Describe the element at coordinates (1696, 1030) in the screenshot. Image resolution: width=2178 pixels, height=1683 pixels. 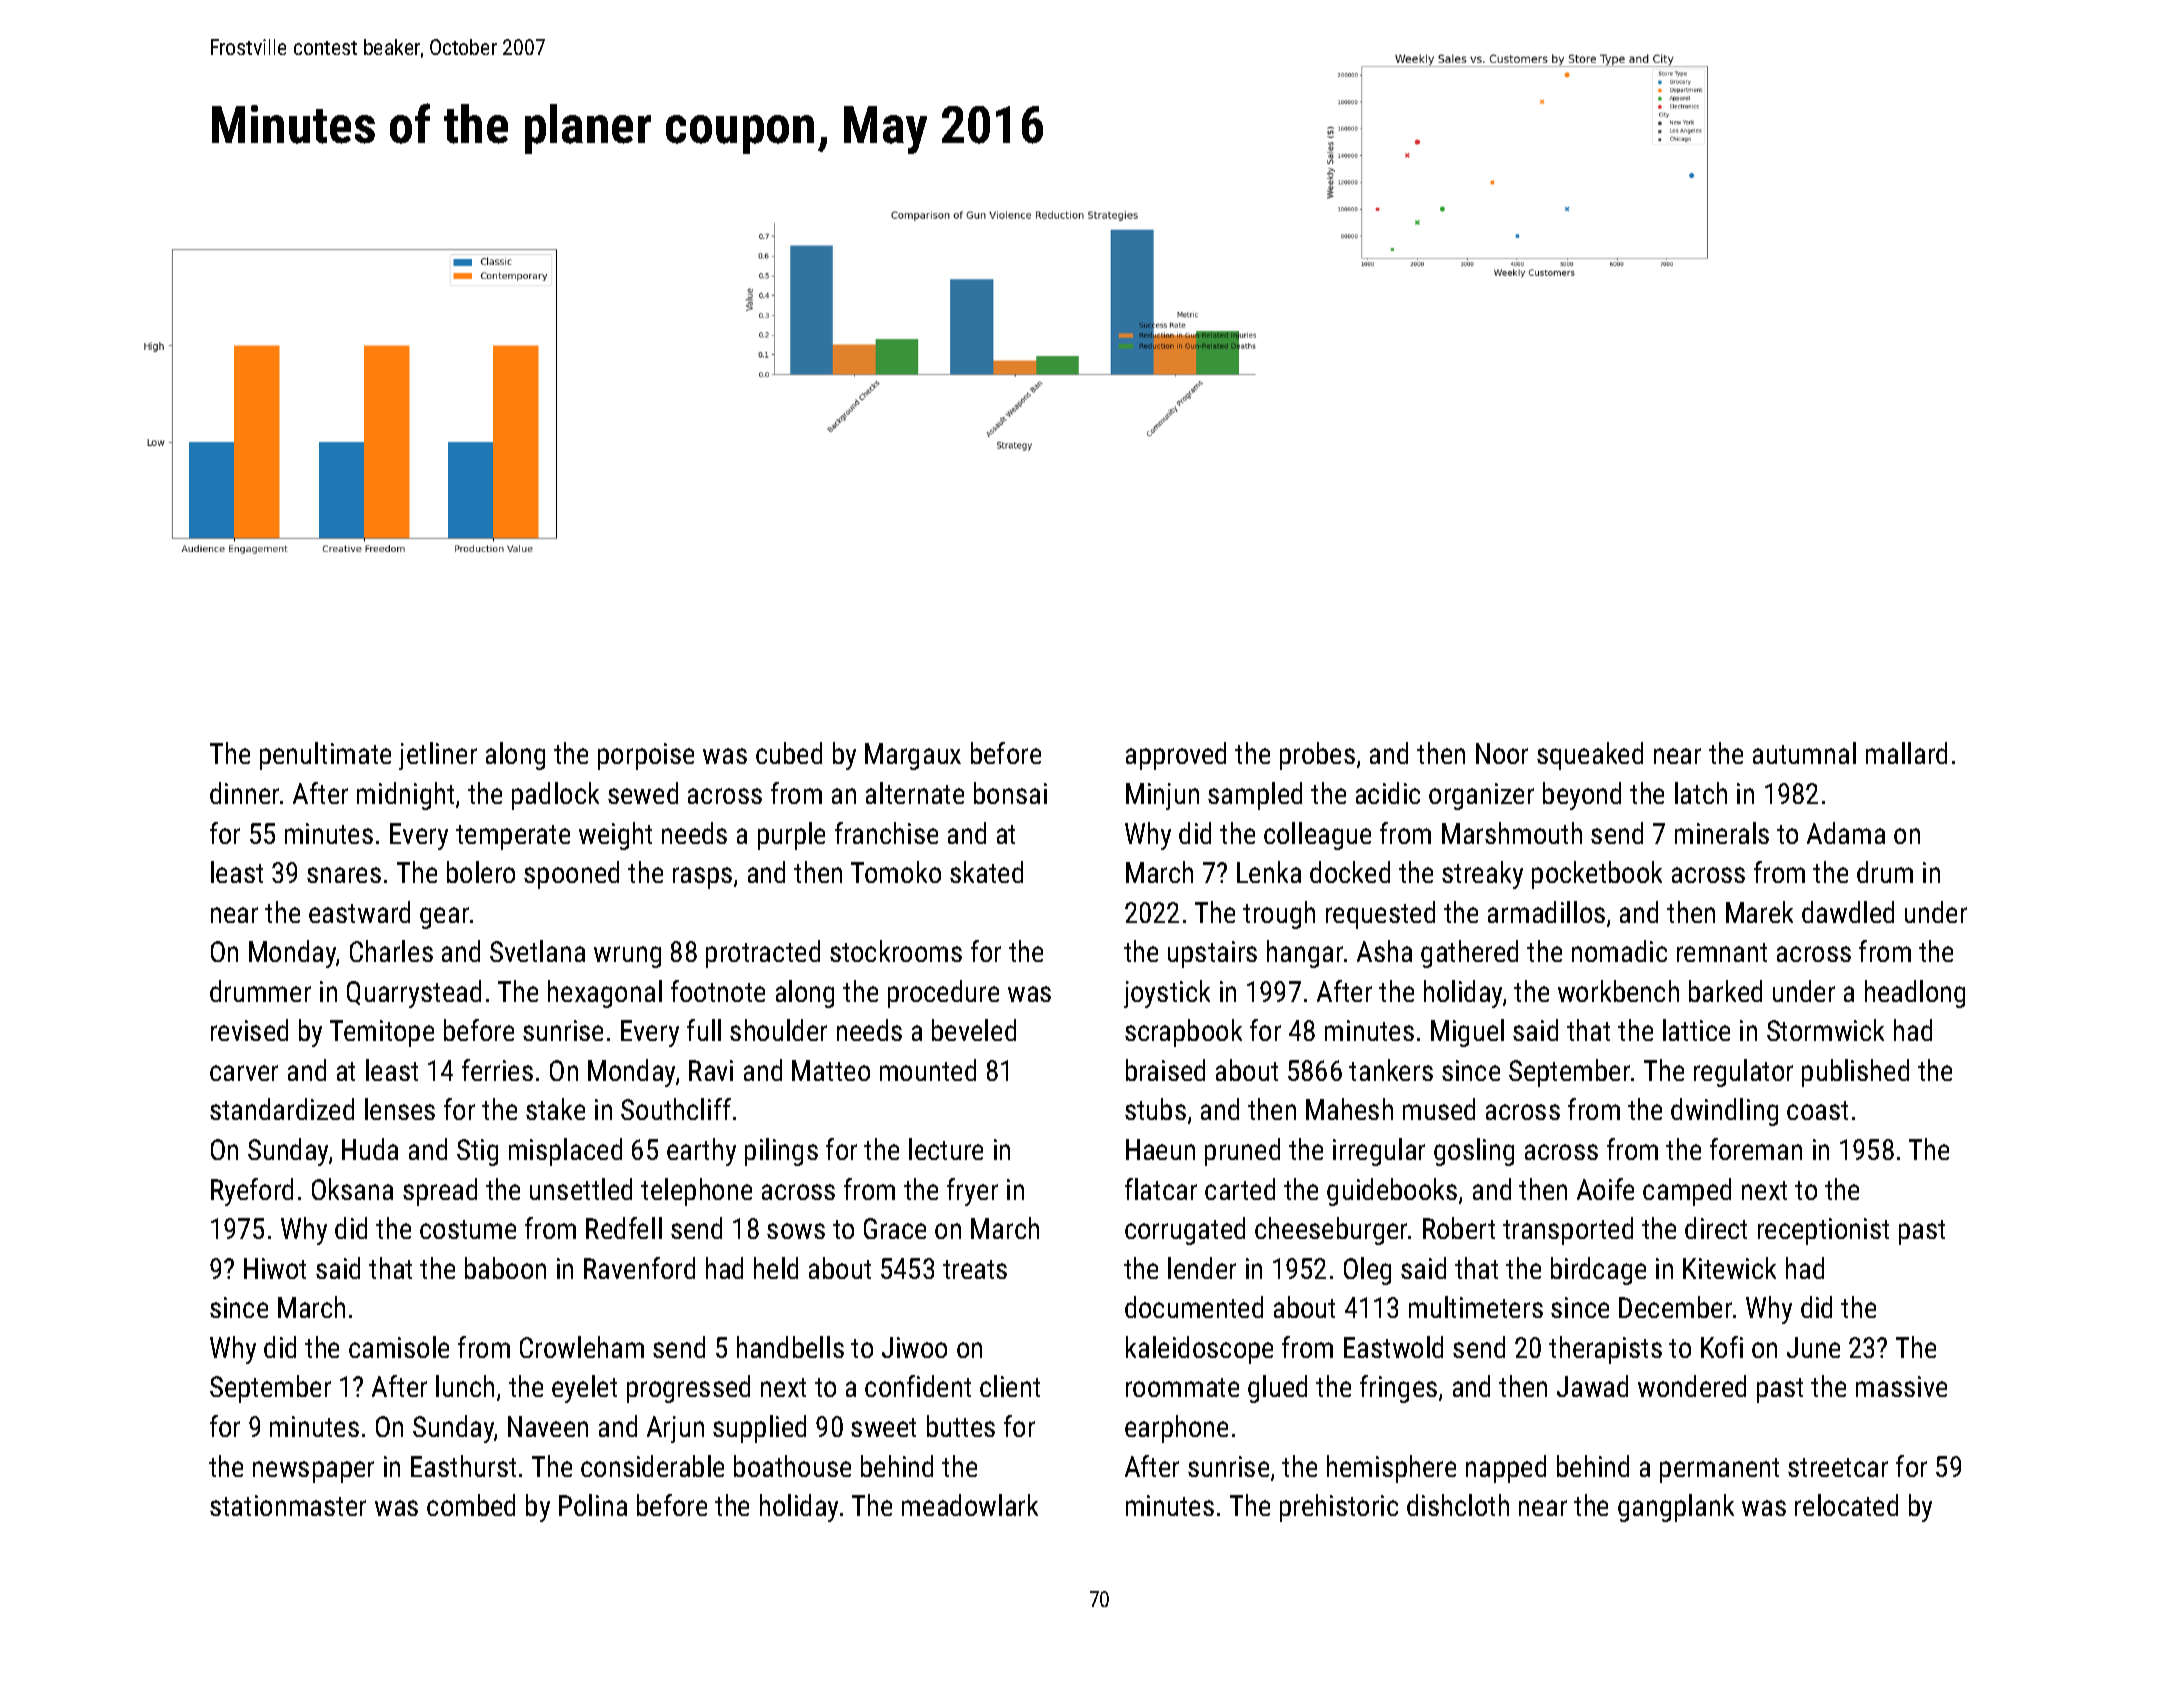
I see `lattice` at that location.
